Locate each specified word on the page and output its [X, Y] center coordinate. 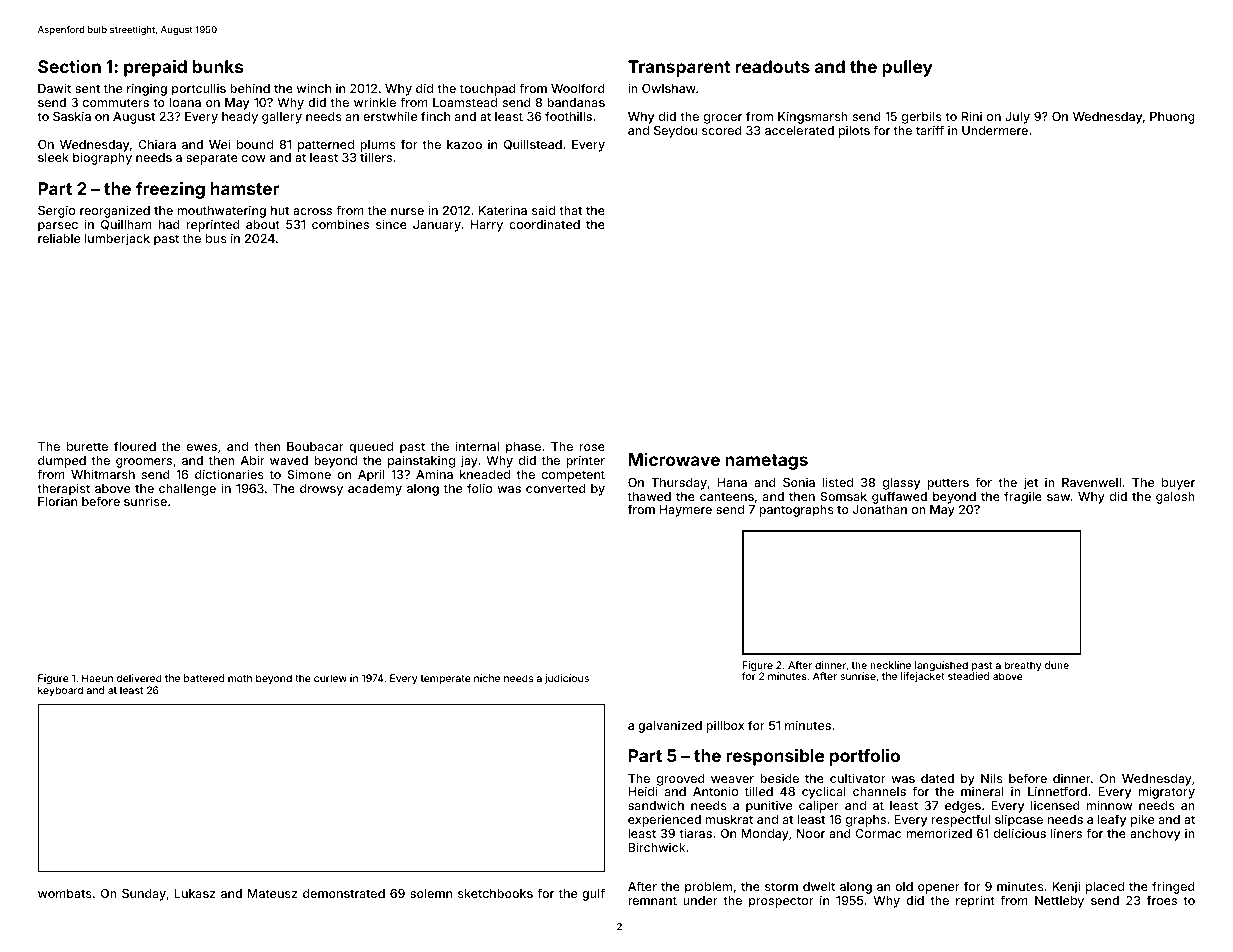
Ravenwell [1091, 482]
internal [477, 446]
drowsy [321, 490]
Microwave [674, 459]
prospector [781, 902]
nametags [766, 462]
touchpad [488, 90]
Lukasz [194, 893]
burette [87, 446]
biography [102, 159]
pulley [907, 68]
